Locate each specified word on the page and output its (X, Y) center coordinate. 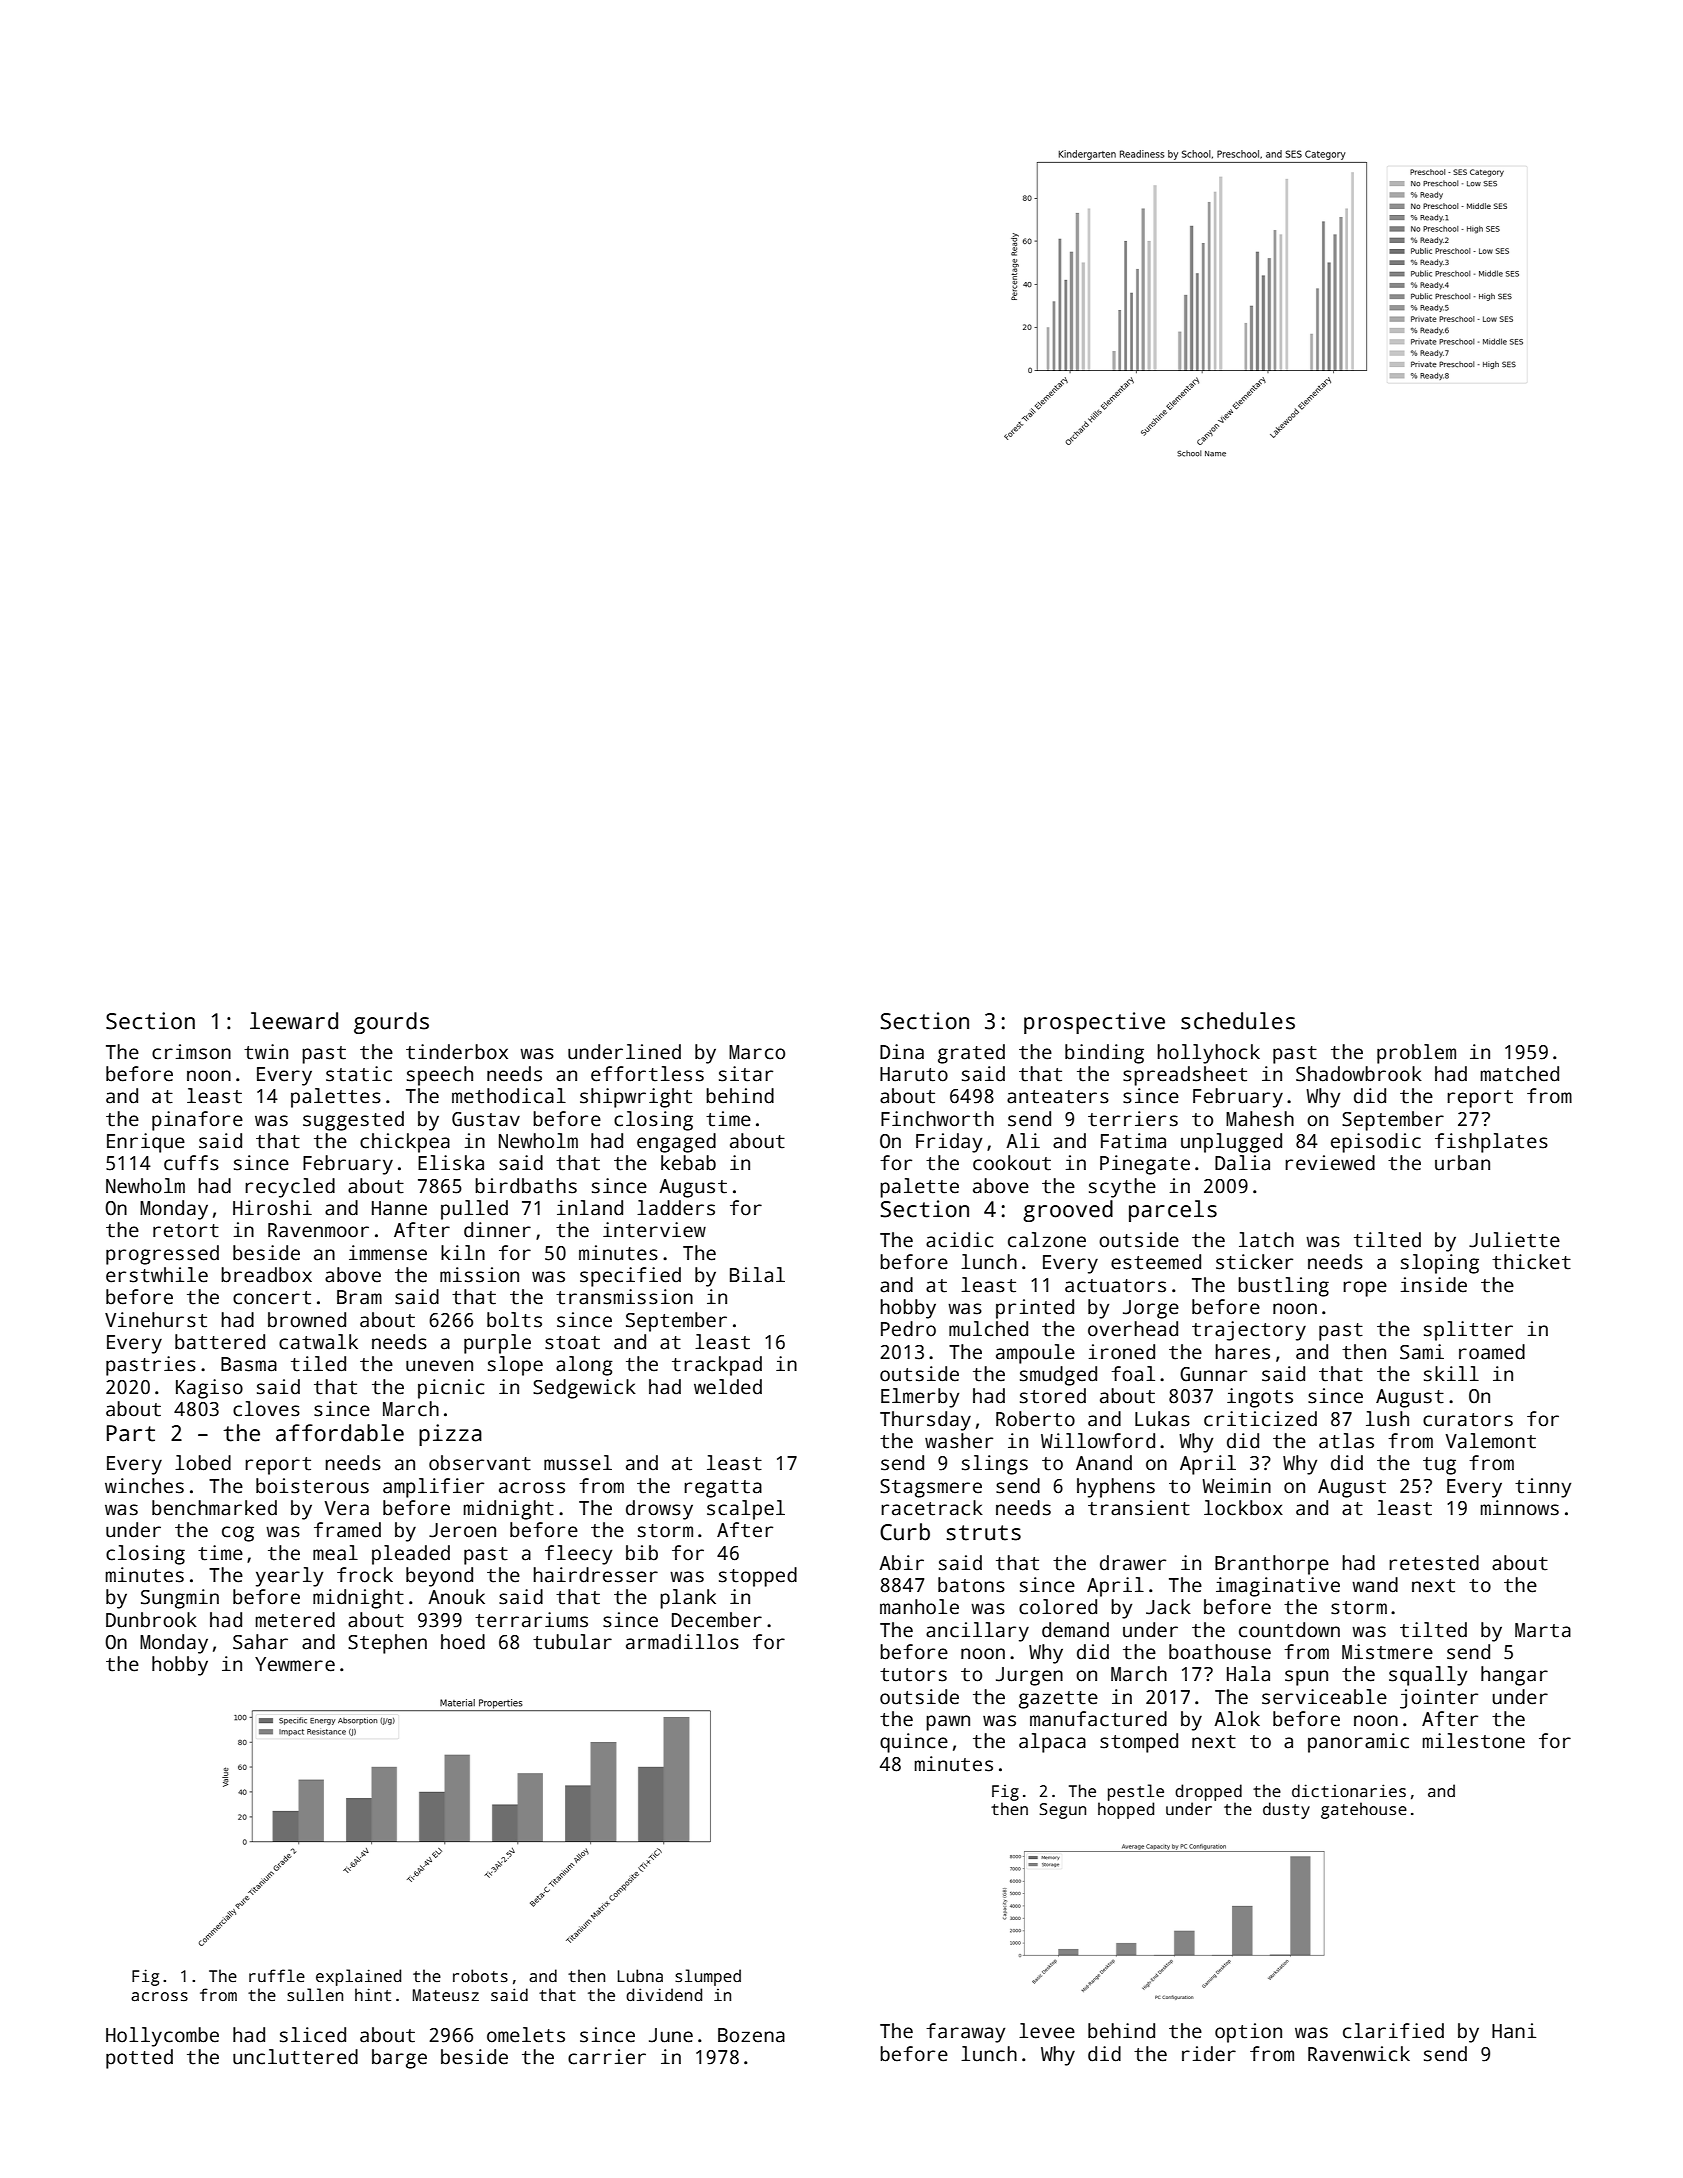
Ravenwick (1359, 2054)
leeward (294, 1021)
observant (480, 1463)
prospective (1094, 1023)
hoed (463, 1642)
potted (139, 2059)
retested (1434, 1563)
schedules (1238, 1021)
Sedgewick (584, 1389)
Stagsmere (931, 1488)
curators (1468, 1420)
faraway (965, 2033)
